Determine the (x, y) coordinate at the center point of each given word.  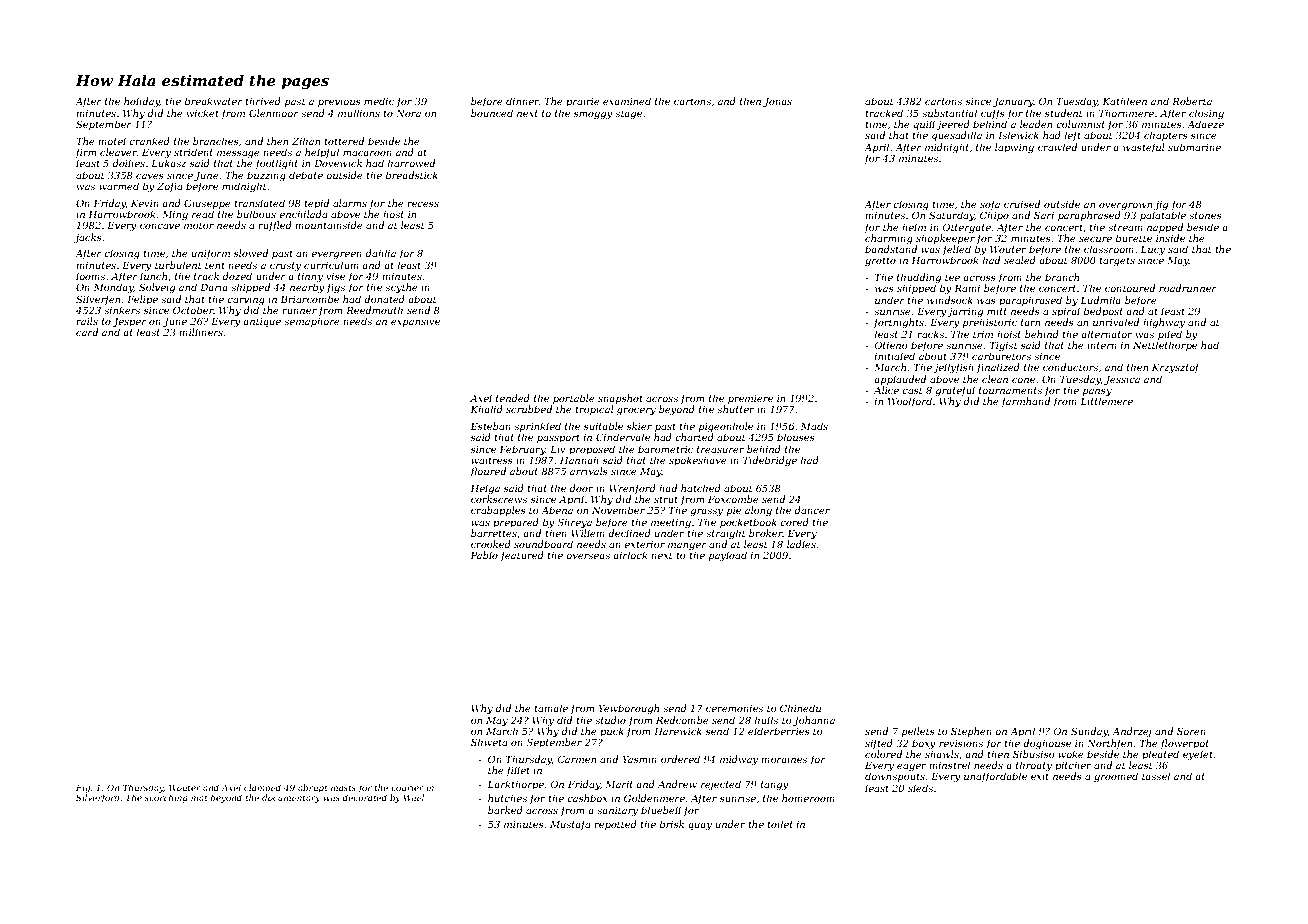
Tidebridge (770, 461)
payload (728, 556)
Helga (485, 489)
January (1013, 102)
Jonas (777, 102)
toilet (780, 824)
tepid (316, 204)
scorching (166, 798)
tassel (1156, 776)
